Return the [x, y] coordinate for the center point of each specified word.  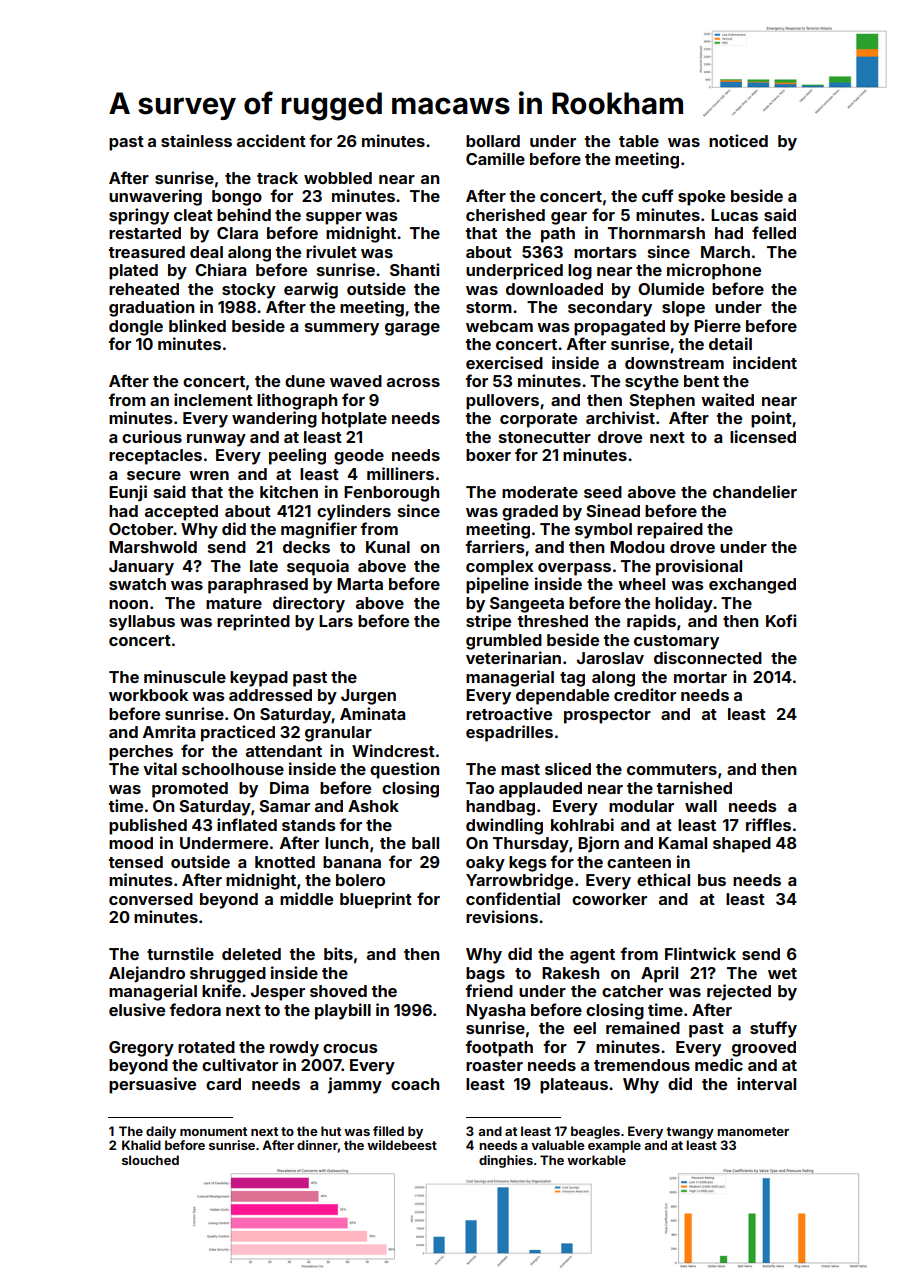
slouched [150, 1160]
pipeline [497, 585]
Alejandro [147, 974]
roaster [494, 1065]
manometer [753, 1131]
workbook [148, 695]
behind [244, 214]
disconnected [708, 657]
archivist [620, 417]
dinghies [506, 1161]
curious [152, 436]
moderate [540, 492]
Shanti [414, 269]
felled [774, 232]
